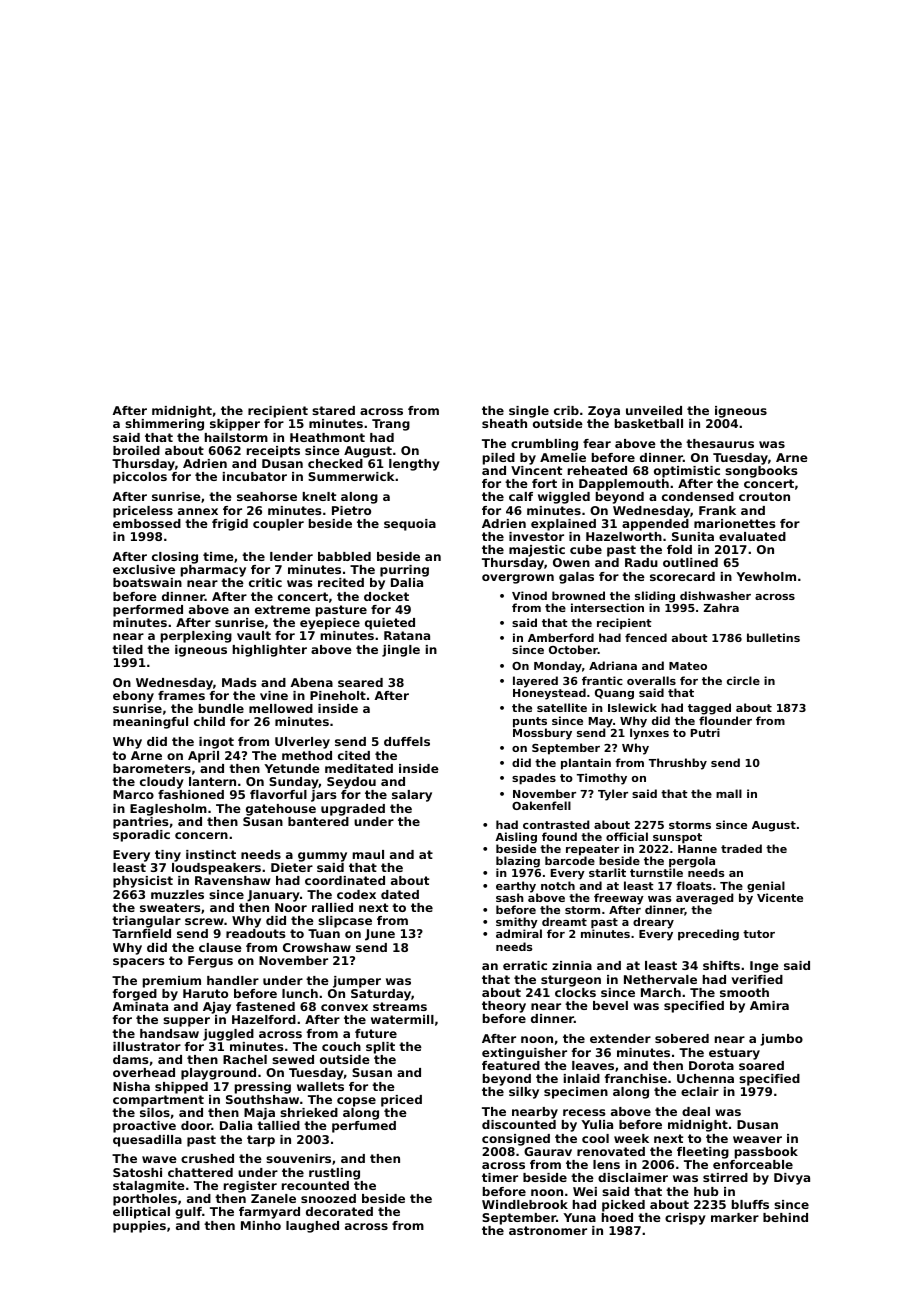 The image size is (924, 1308). What do you see at coordinates (264, 1019) in the document?
I see `Hazelford` at bounding box center [264, 1019].
